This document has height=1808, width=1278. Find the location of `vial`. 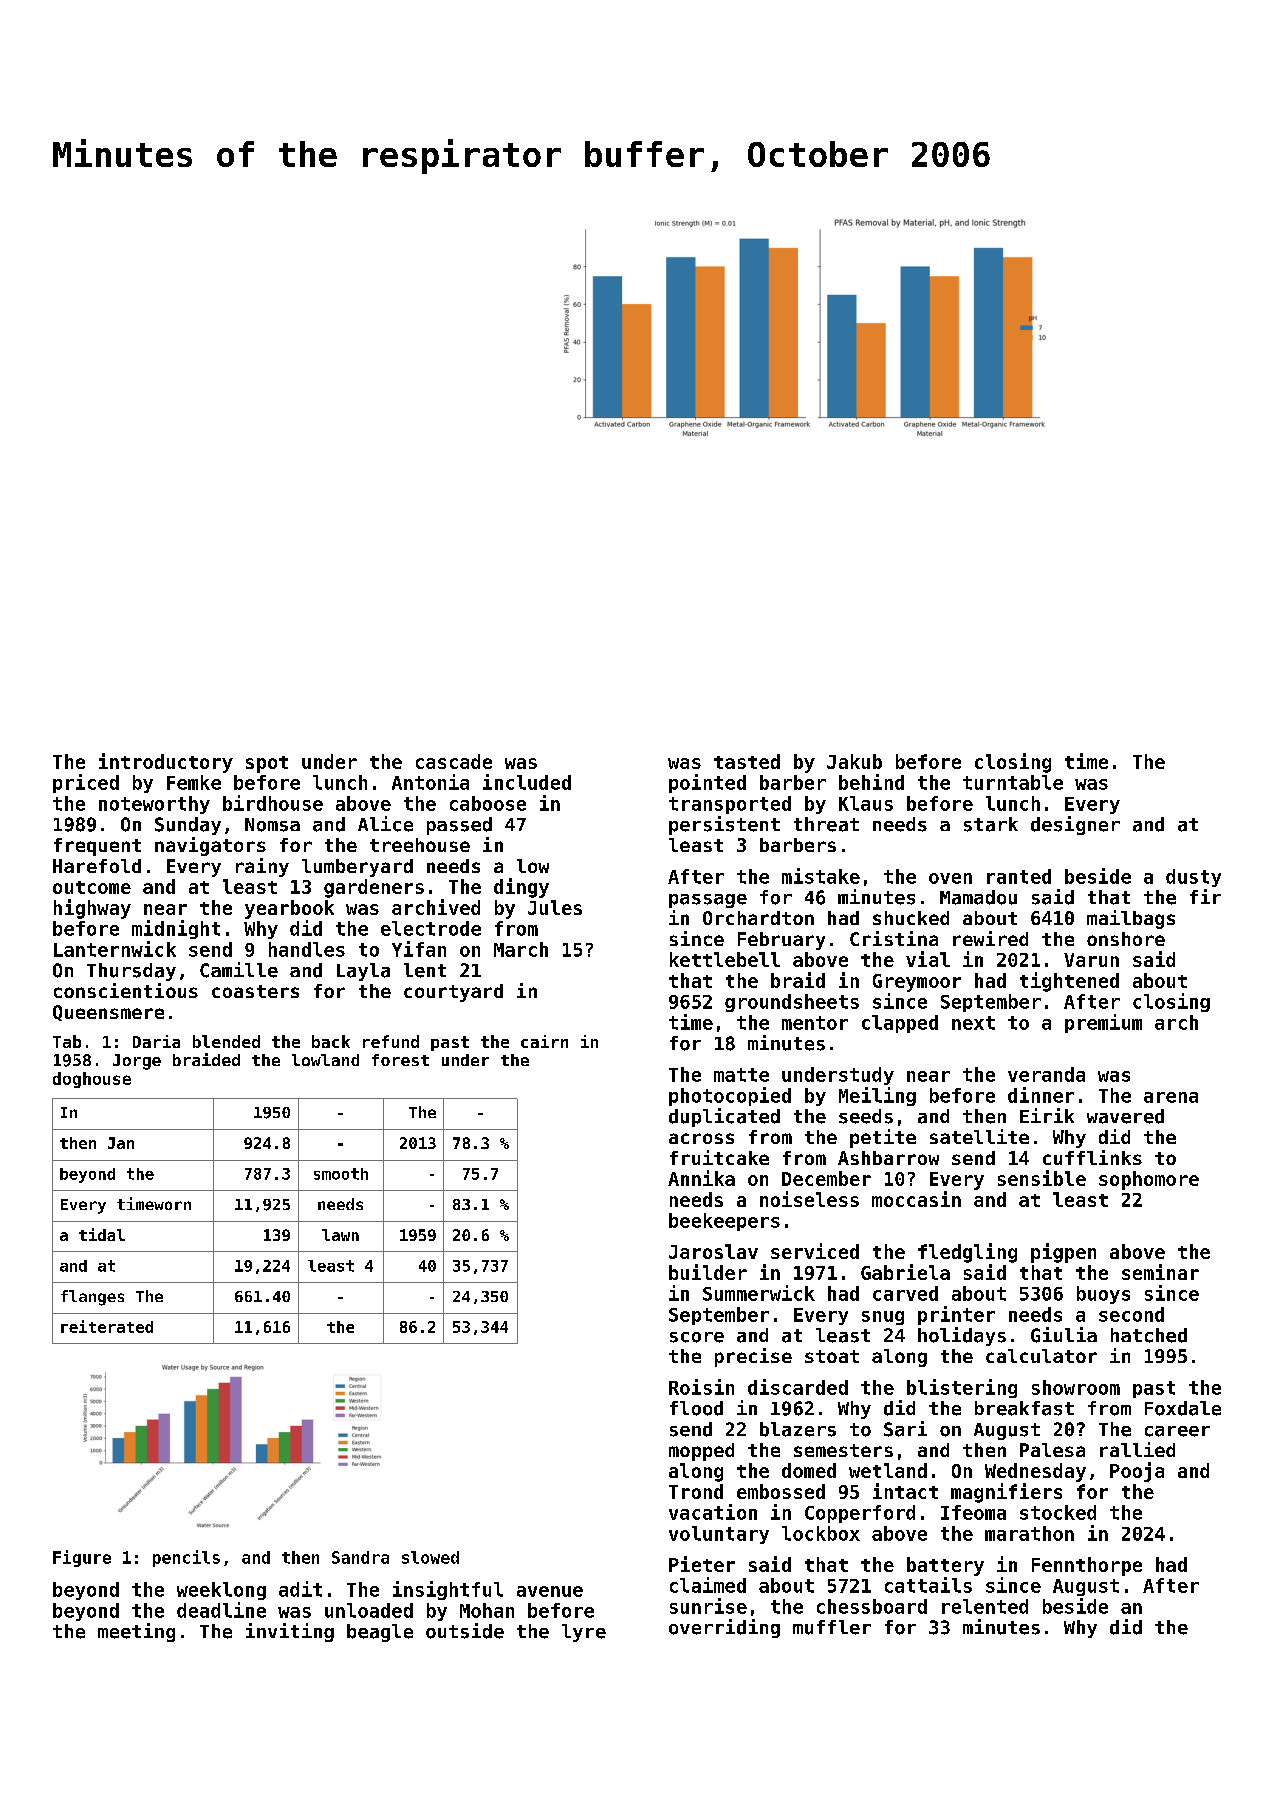

vial is located at coordinates (928, 959).
